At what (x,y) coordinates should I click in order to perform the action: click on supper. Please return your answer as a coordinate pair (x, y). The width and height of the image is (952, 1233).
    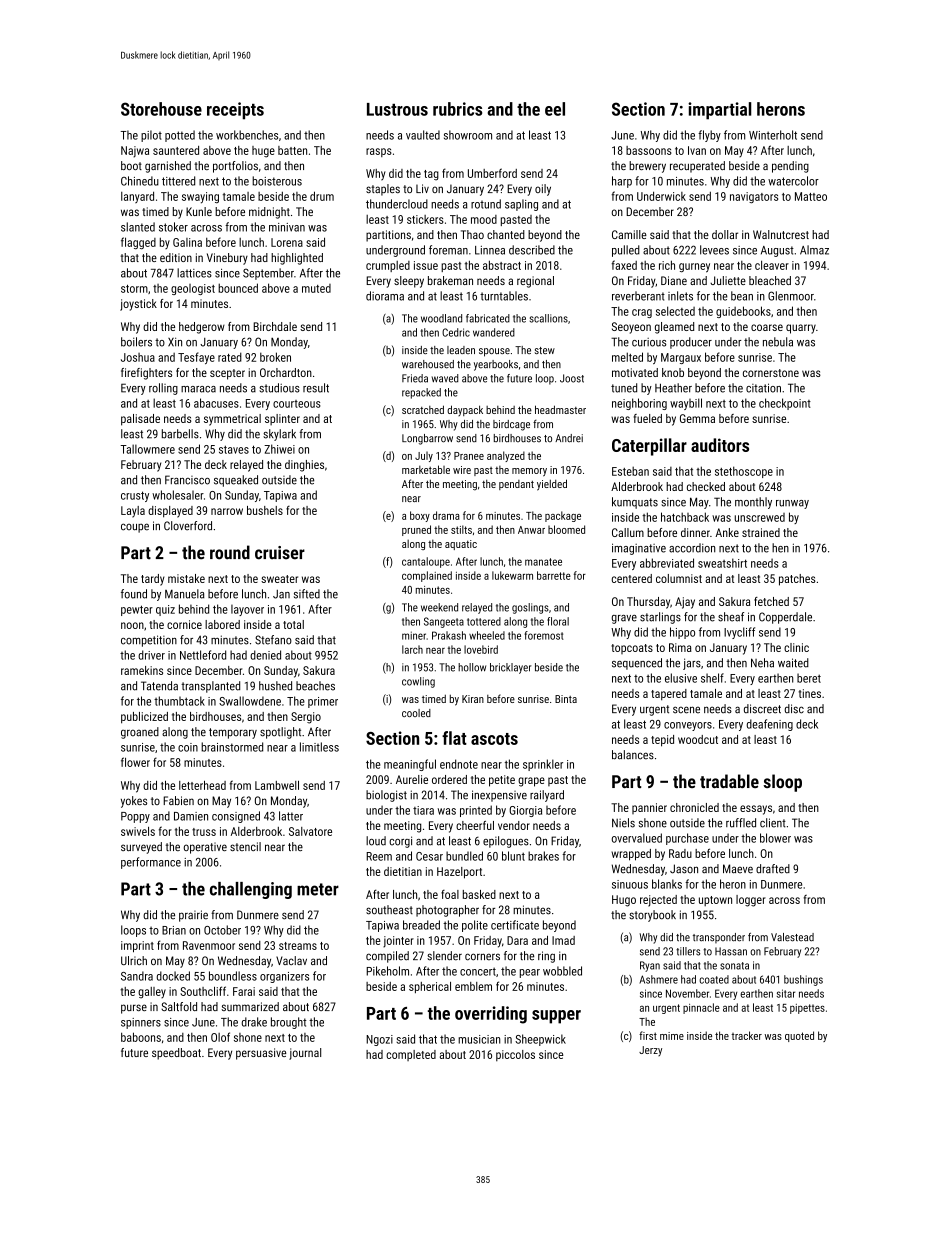
    Looking at the image, I should click on (556, 1017).
